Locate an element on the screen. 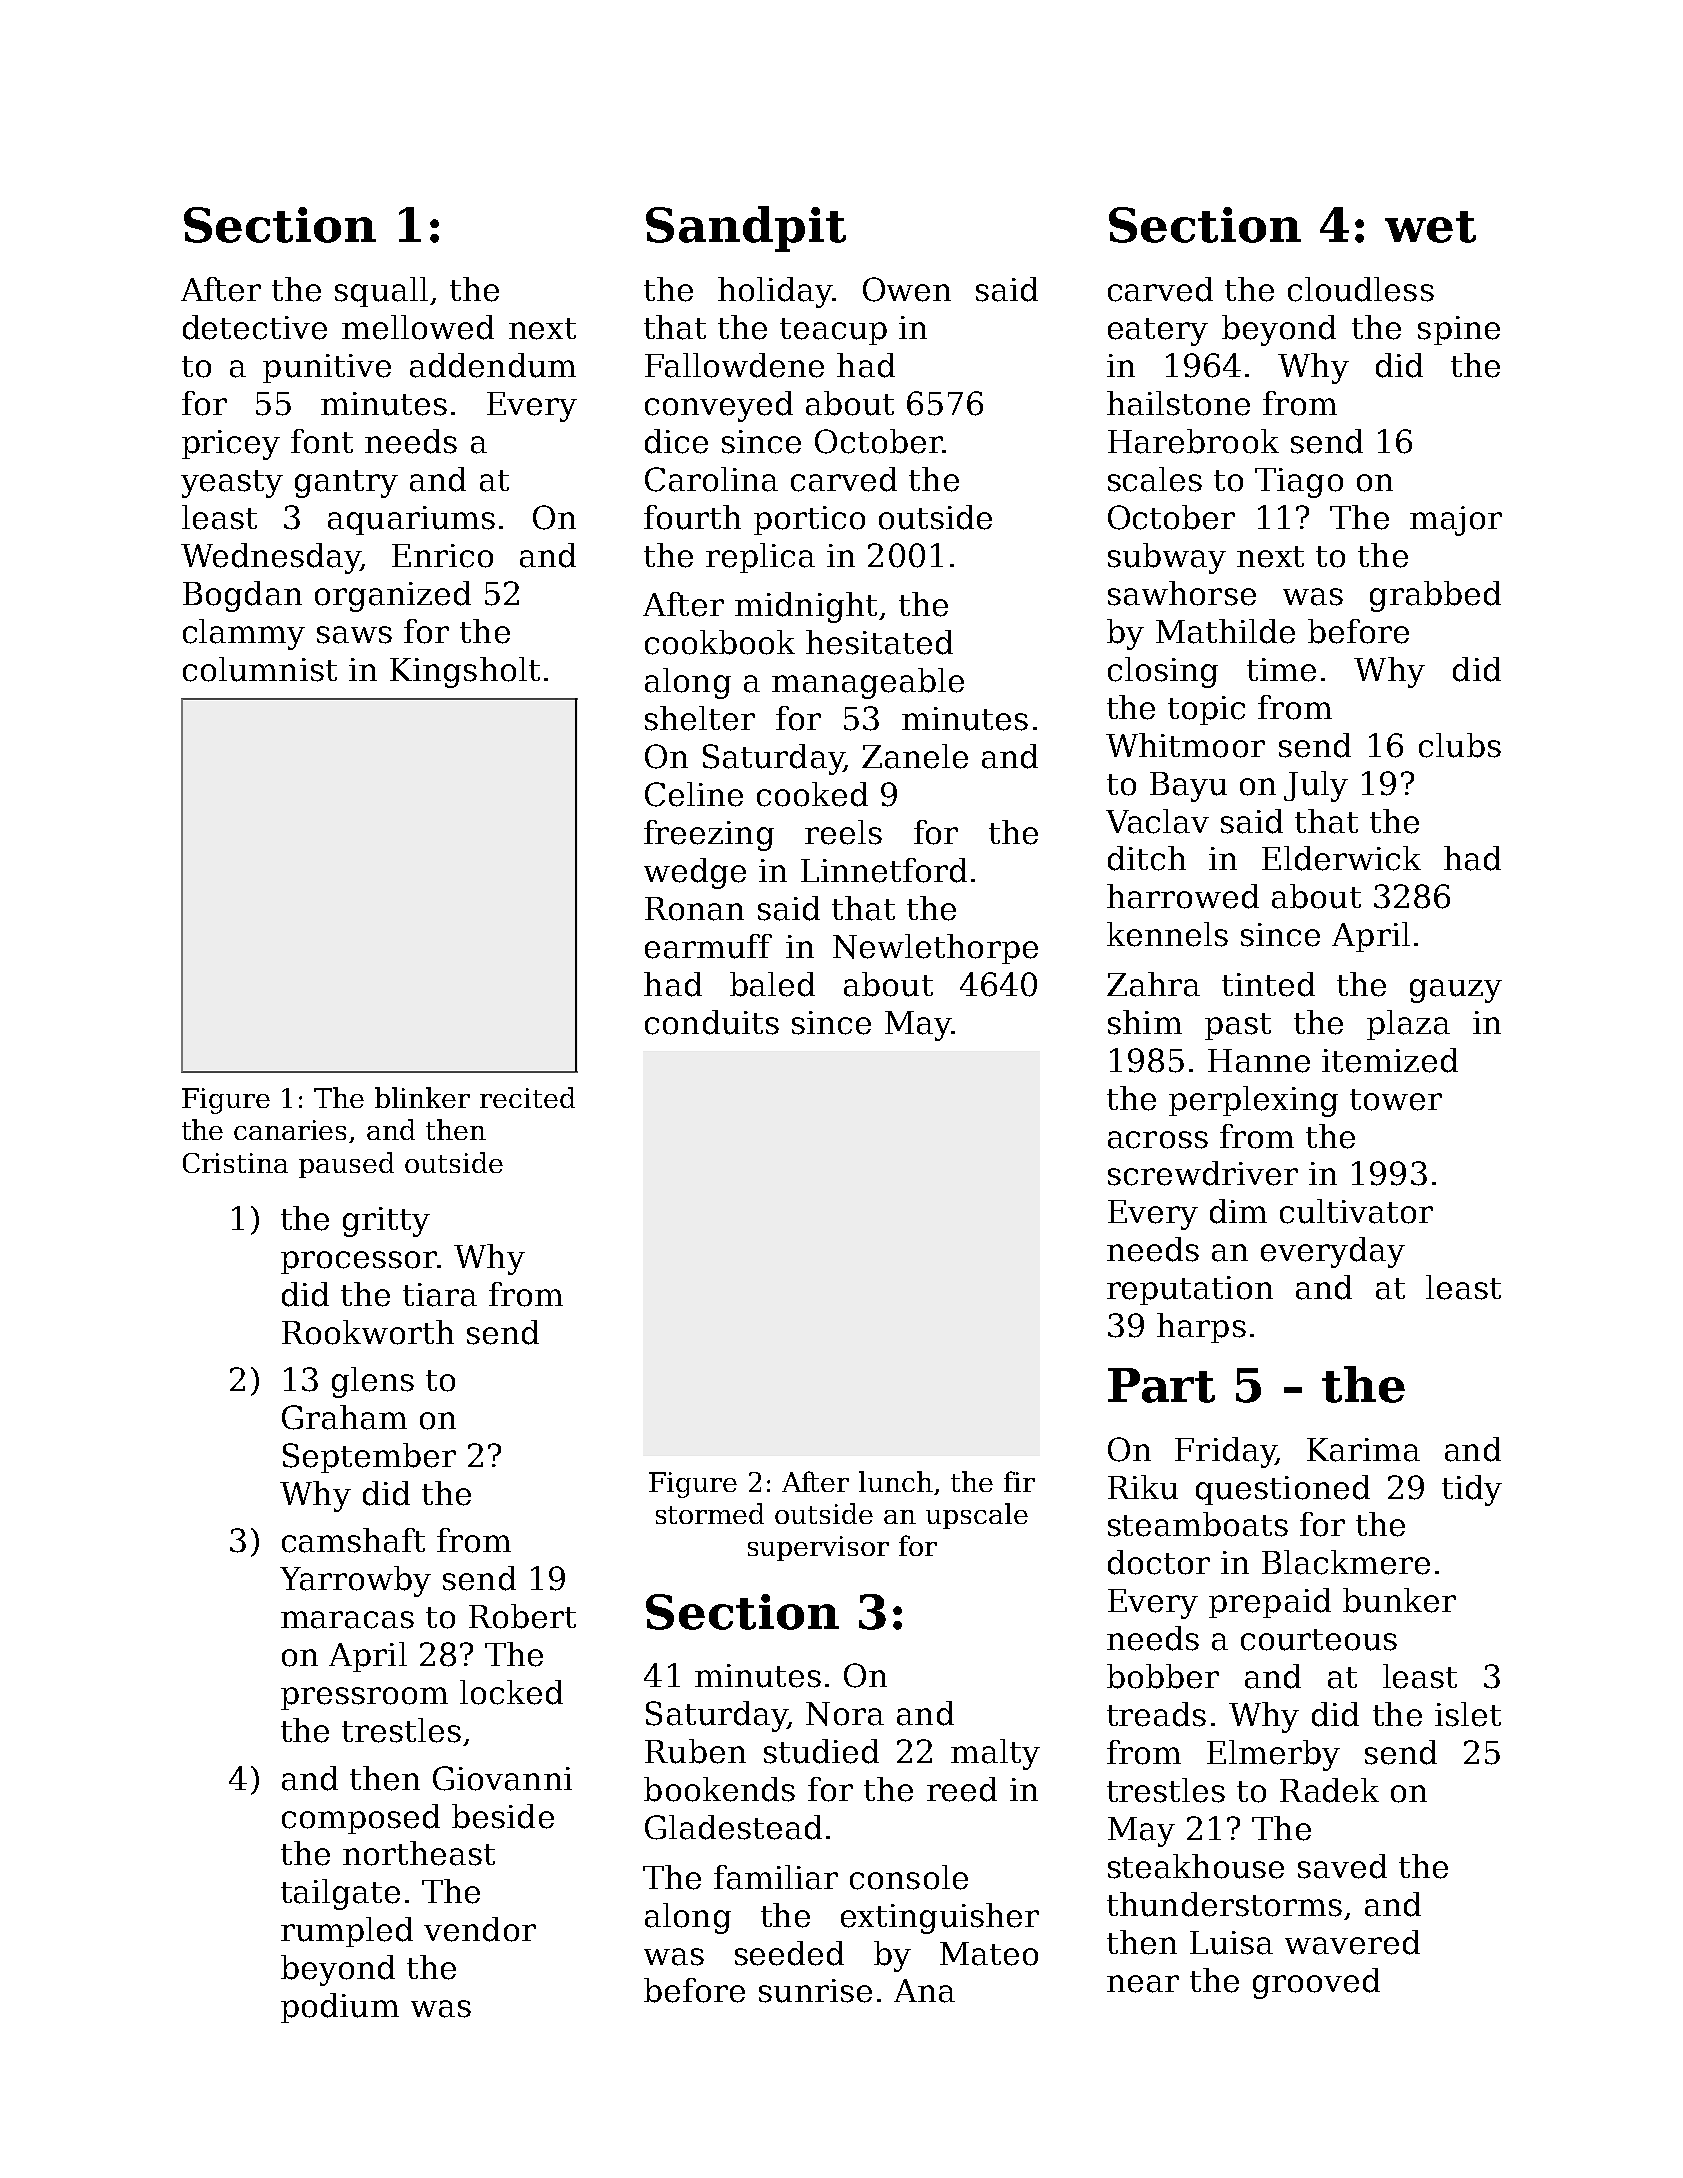  lunch is located at coordinates (896, 1481).
